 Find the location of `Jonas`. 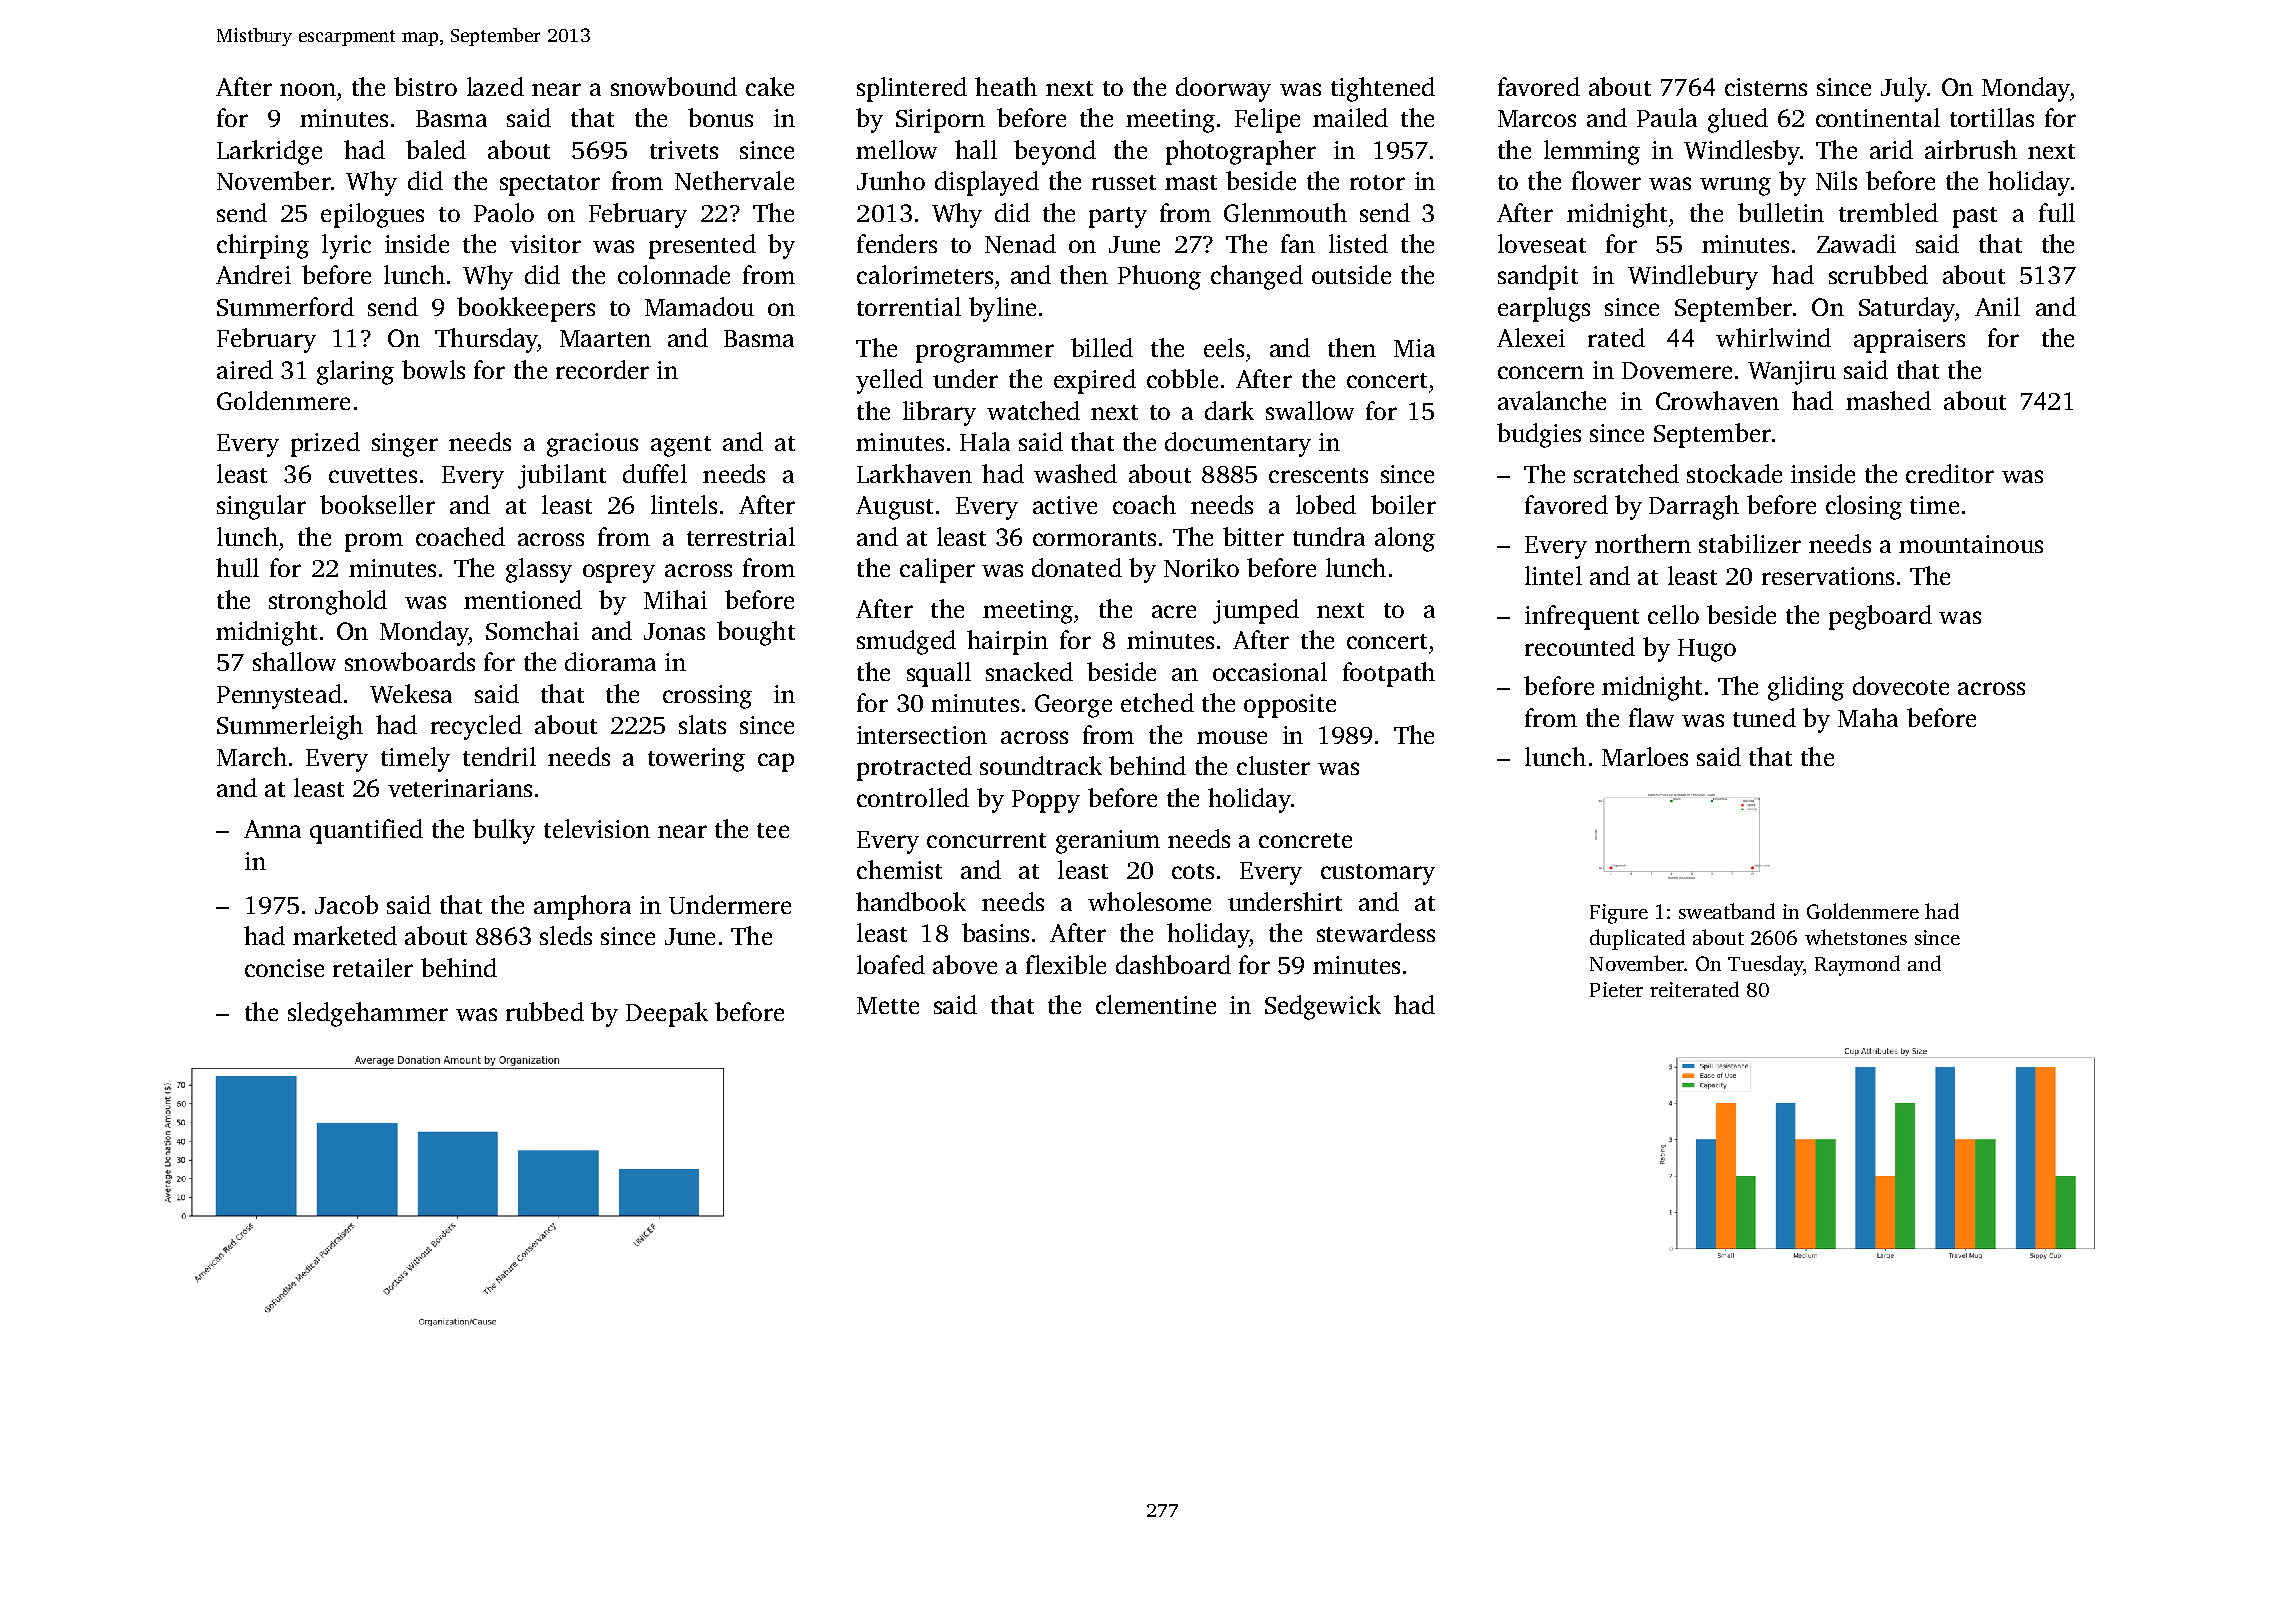

Jonas is located at coordinates (674, 631).
